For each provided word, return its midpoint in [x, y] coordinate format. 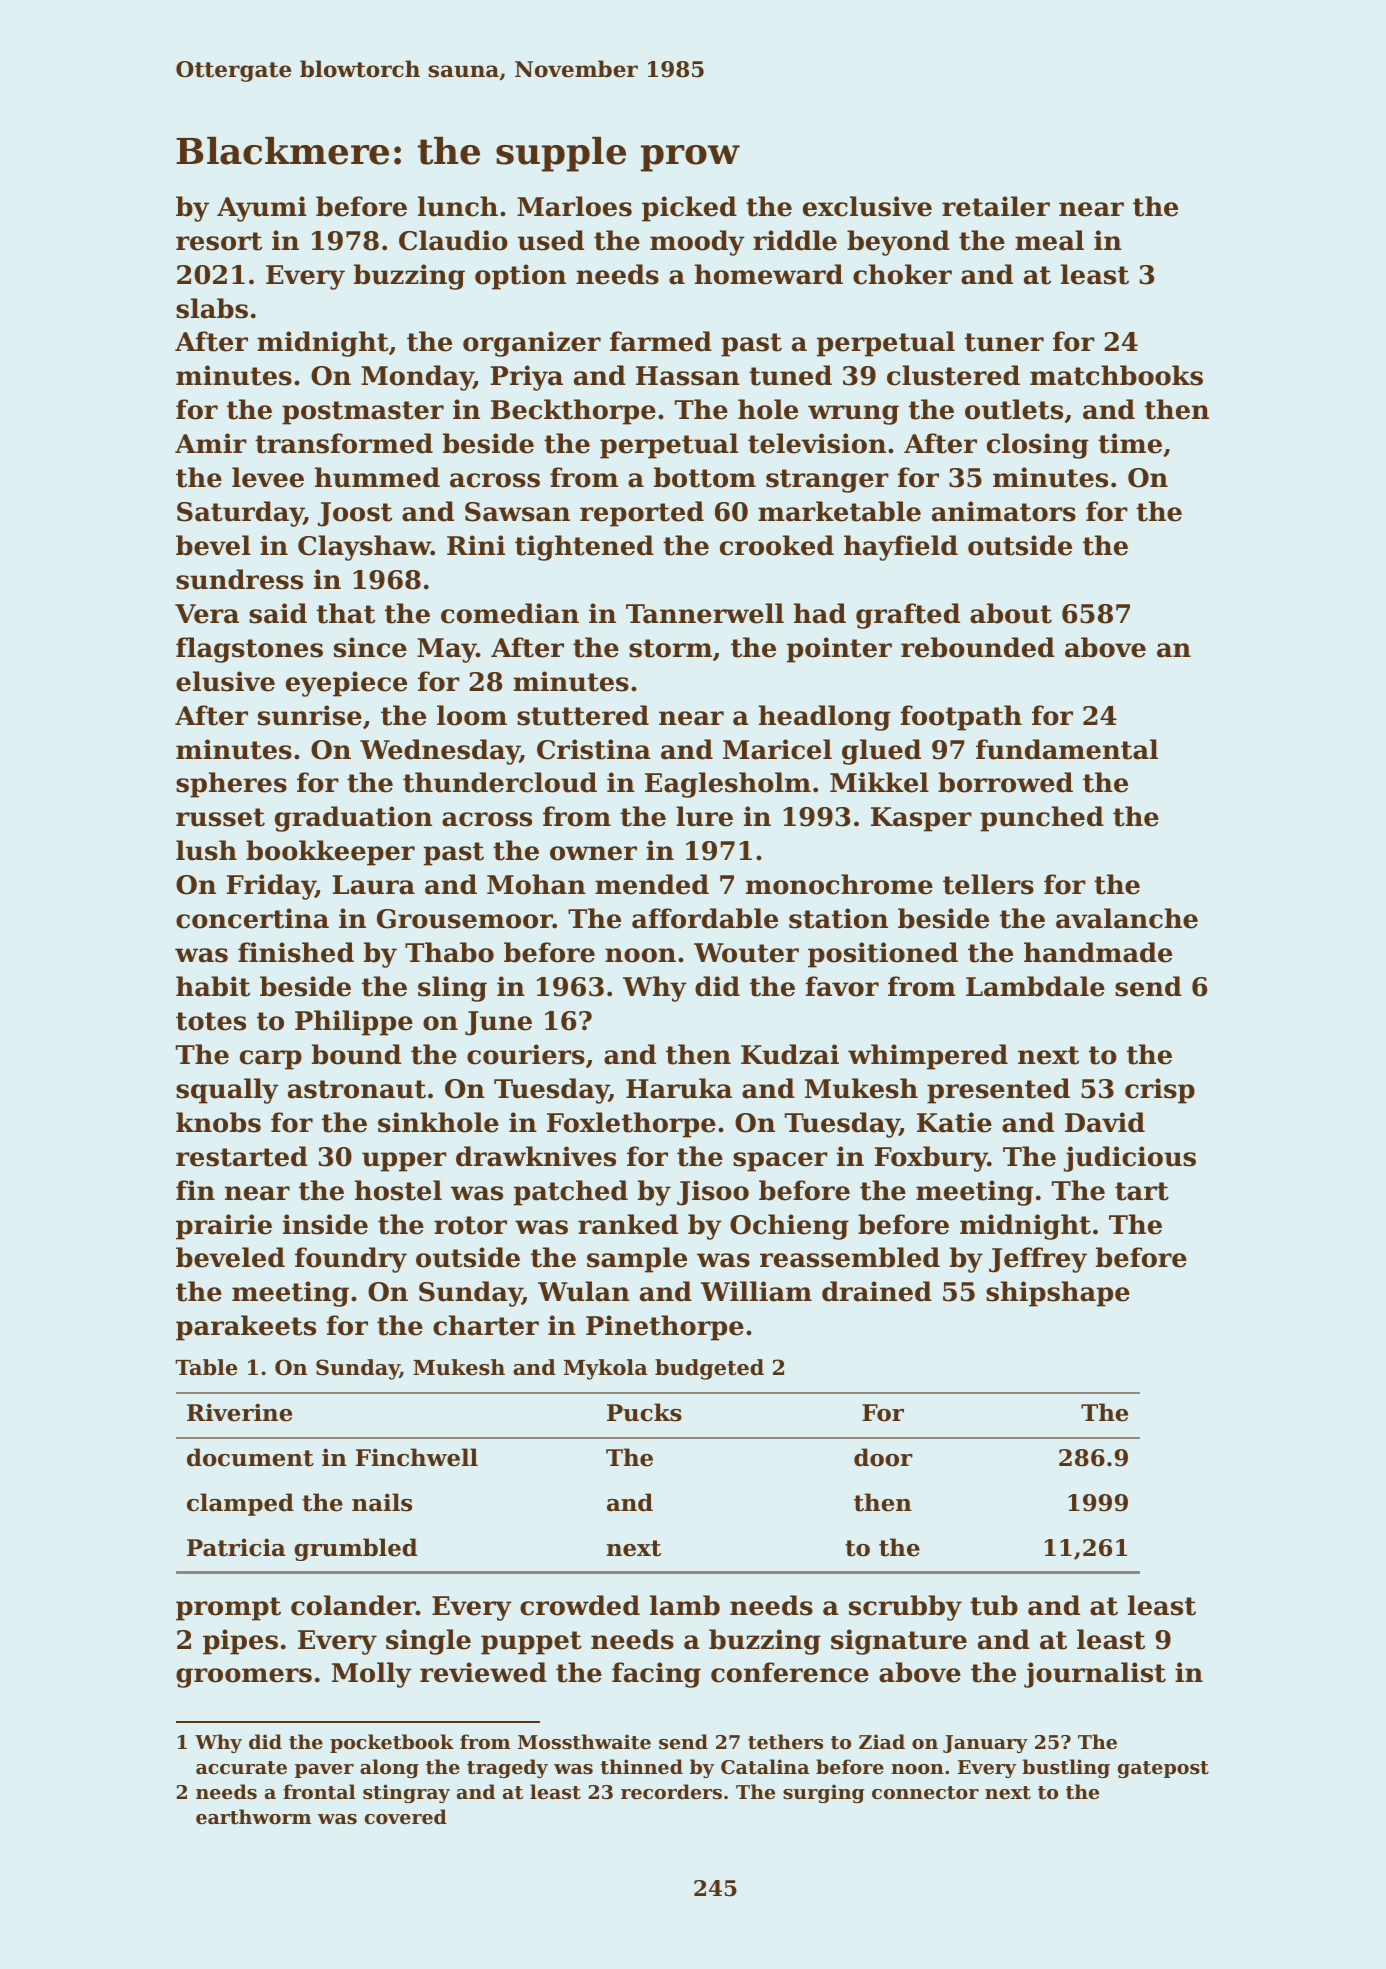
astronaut [357, 1089]
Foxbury [931, 1159]
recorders [671, 1792]
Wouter [746, 953]
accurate [241, 1768]
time [1130, 443]
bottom [705, 477]
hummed [377, 477]
